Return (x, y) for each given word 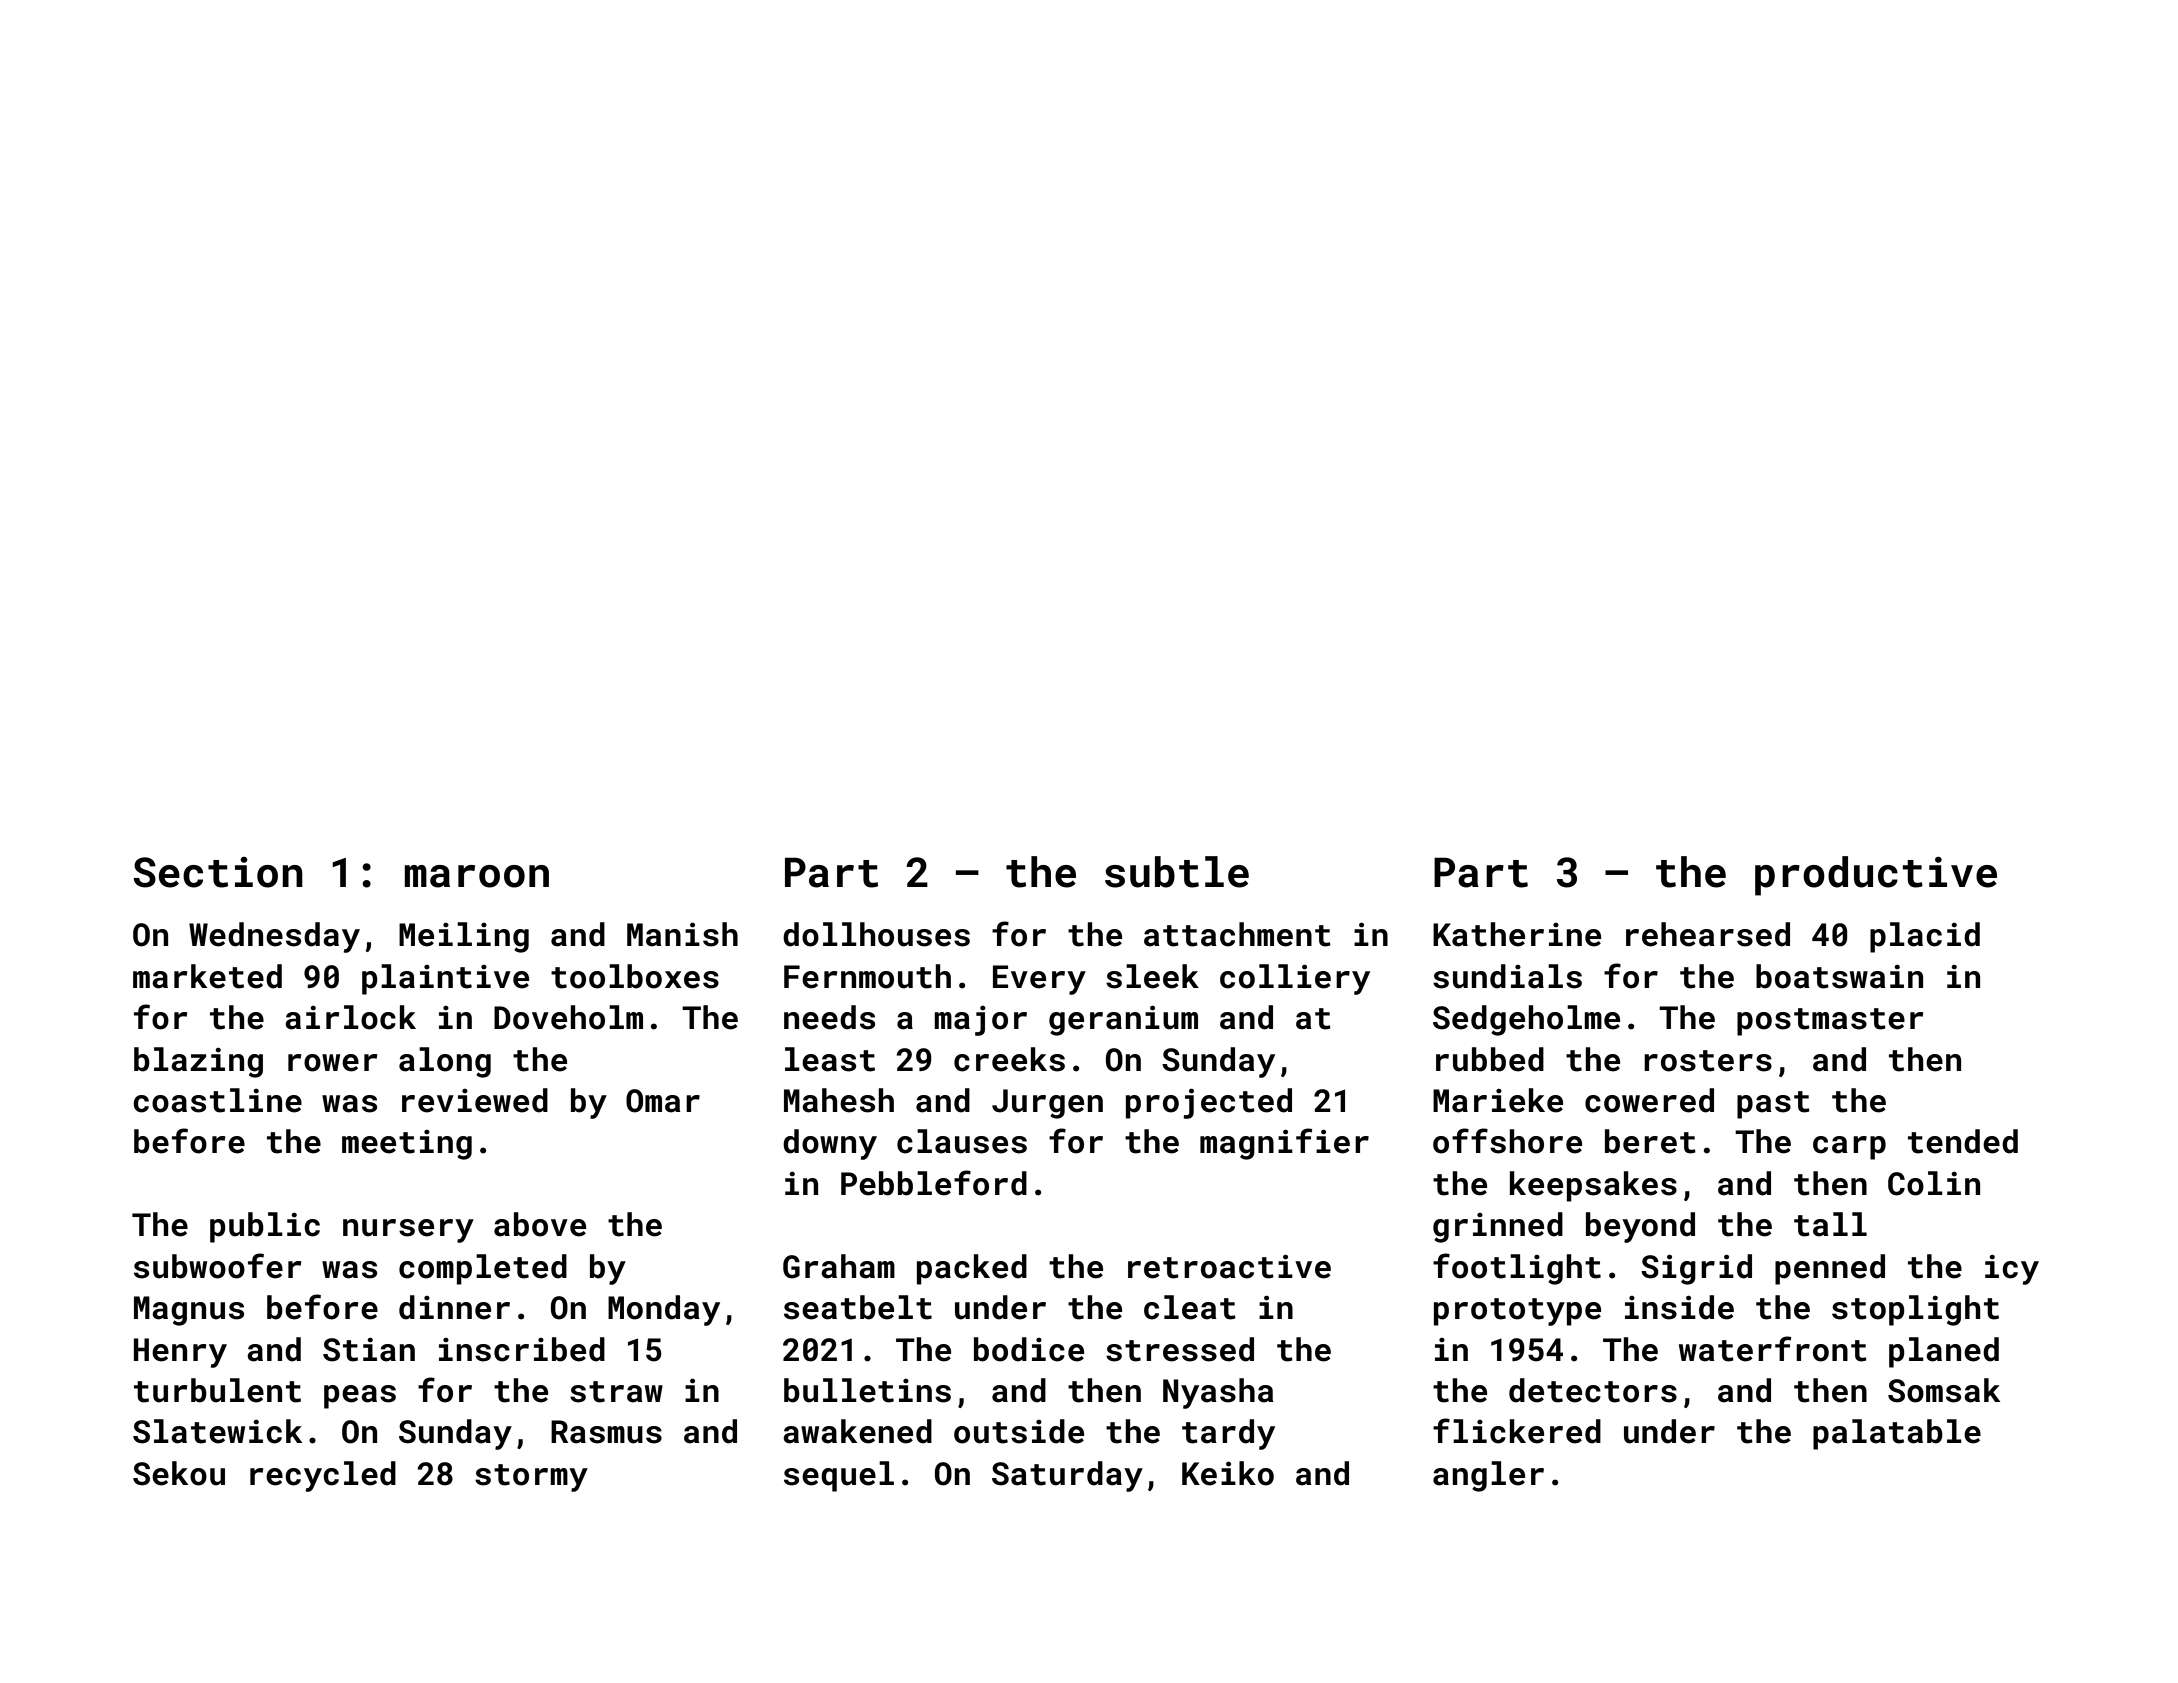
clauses (962, 1141)
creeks (1009, 1059)
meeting (407, 1145)
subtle (1177, 872)
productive (1876, 876)
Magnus (189, 1311)
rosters (1708, 1061)
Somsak (1944, 1390)
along (445, 1062)
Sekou (179, 1473)
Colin (1934, 1183)
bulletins (867, 1390)
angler (1488, 1476)
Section (218, 872)
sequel (839, 1476)
